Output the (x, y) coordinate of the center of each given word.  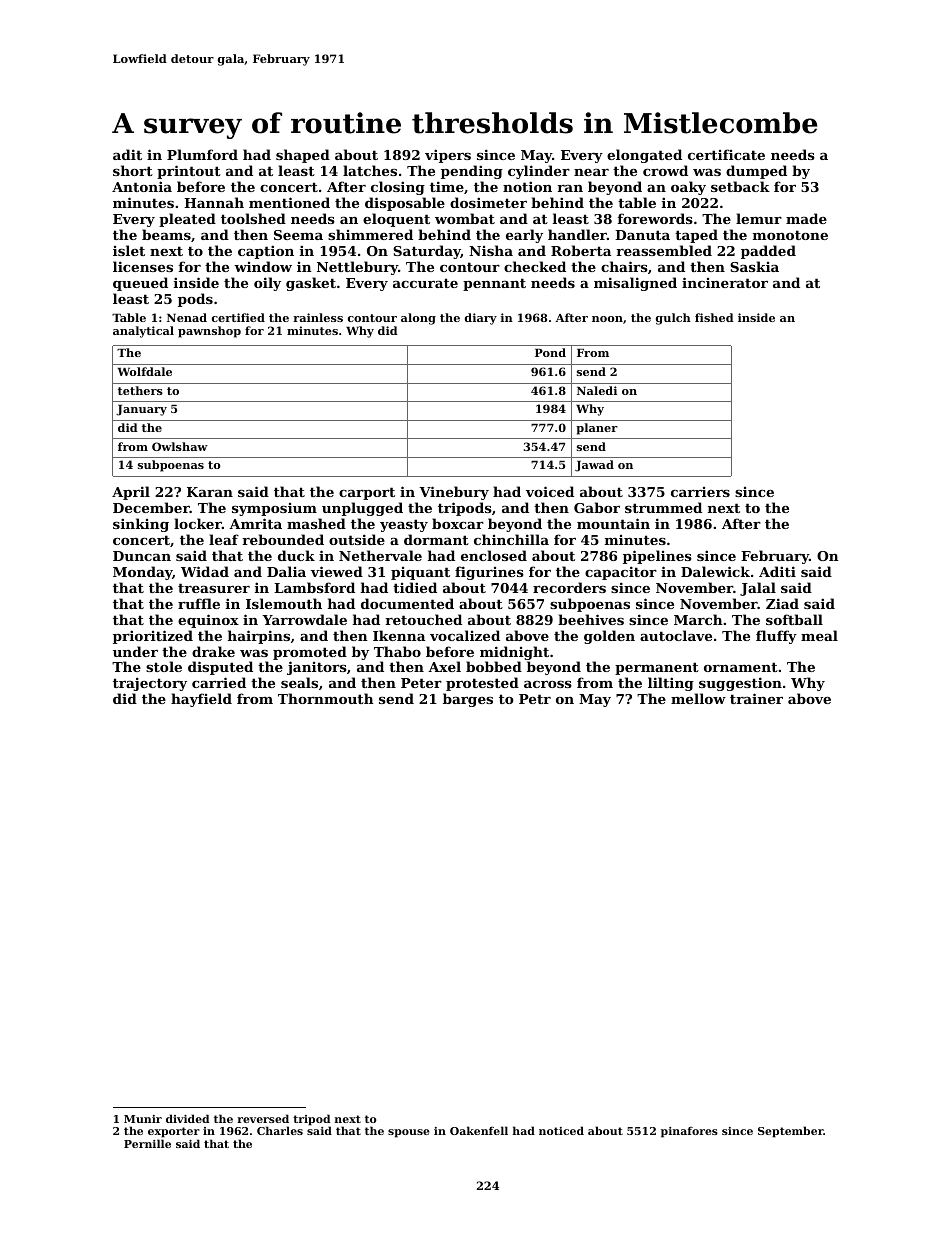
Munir (143, 1119)
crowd (665, 170)
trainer (756, 698)
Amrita (255, 523)
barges (468, 700)
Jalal (758, 589)
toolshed (253, 218)
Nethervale (380, 555)
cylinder (539, 172)
